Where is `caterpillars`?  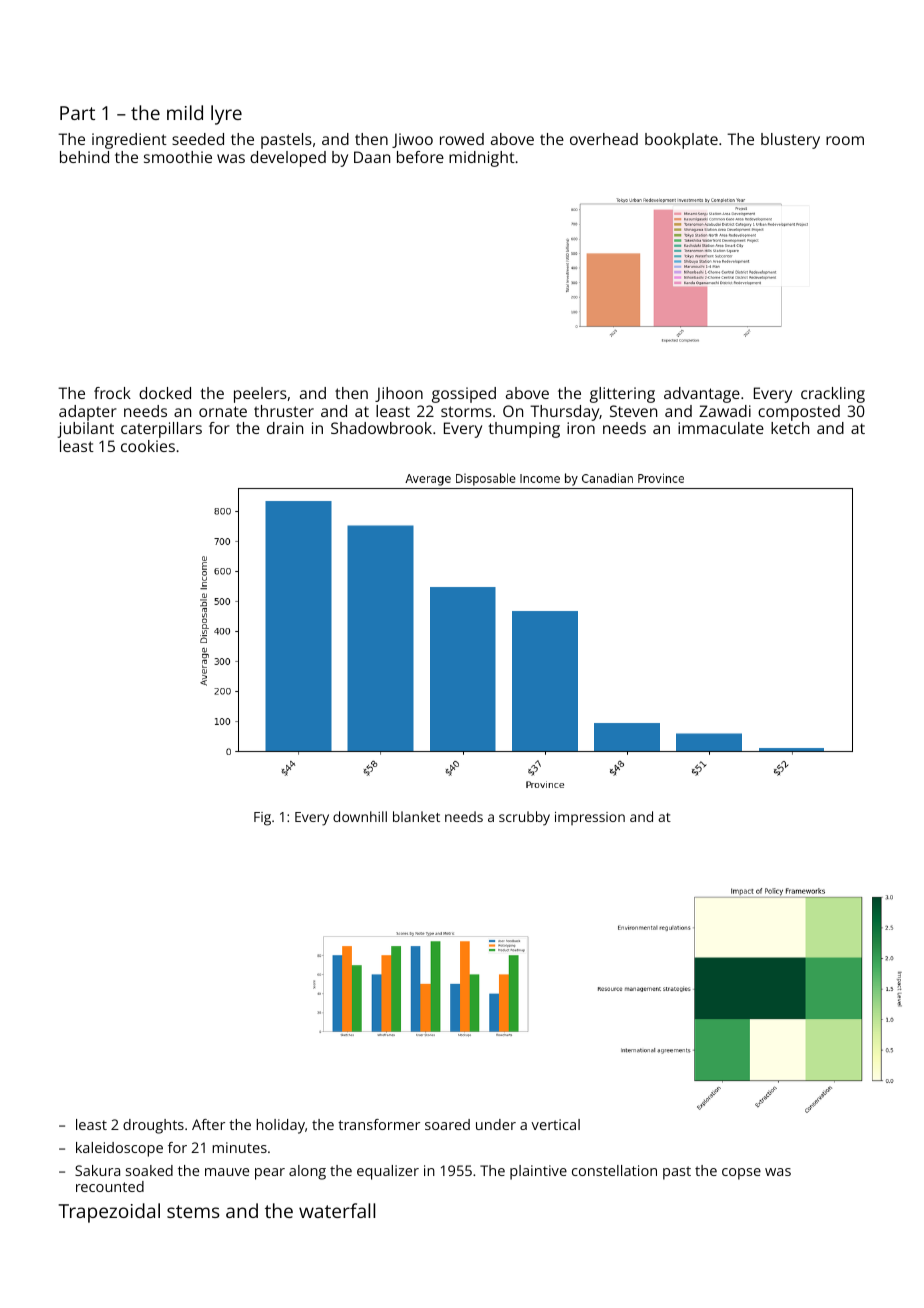
caterpillars is located at coordinates (161, 430).
